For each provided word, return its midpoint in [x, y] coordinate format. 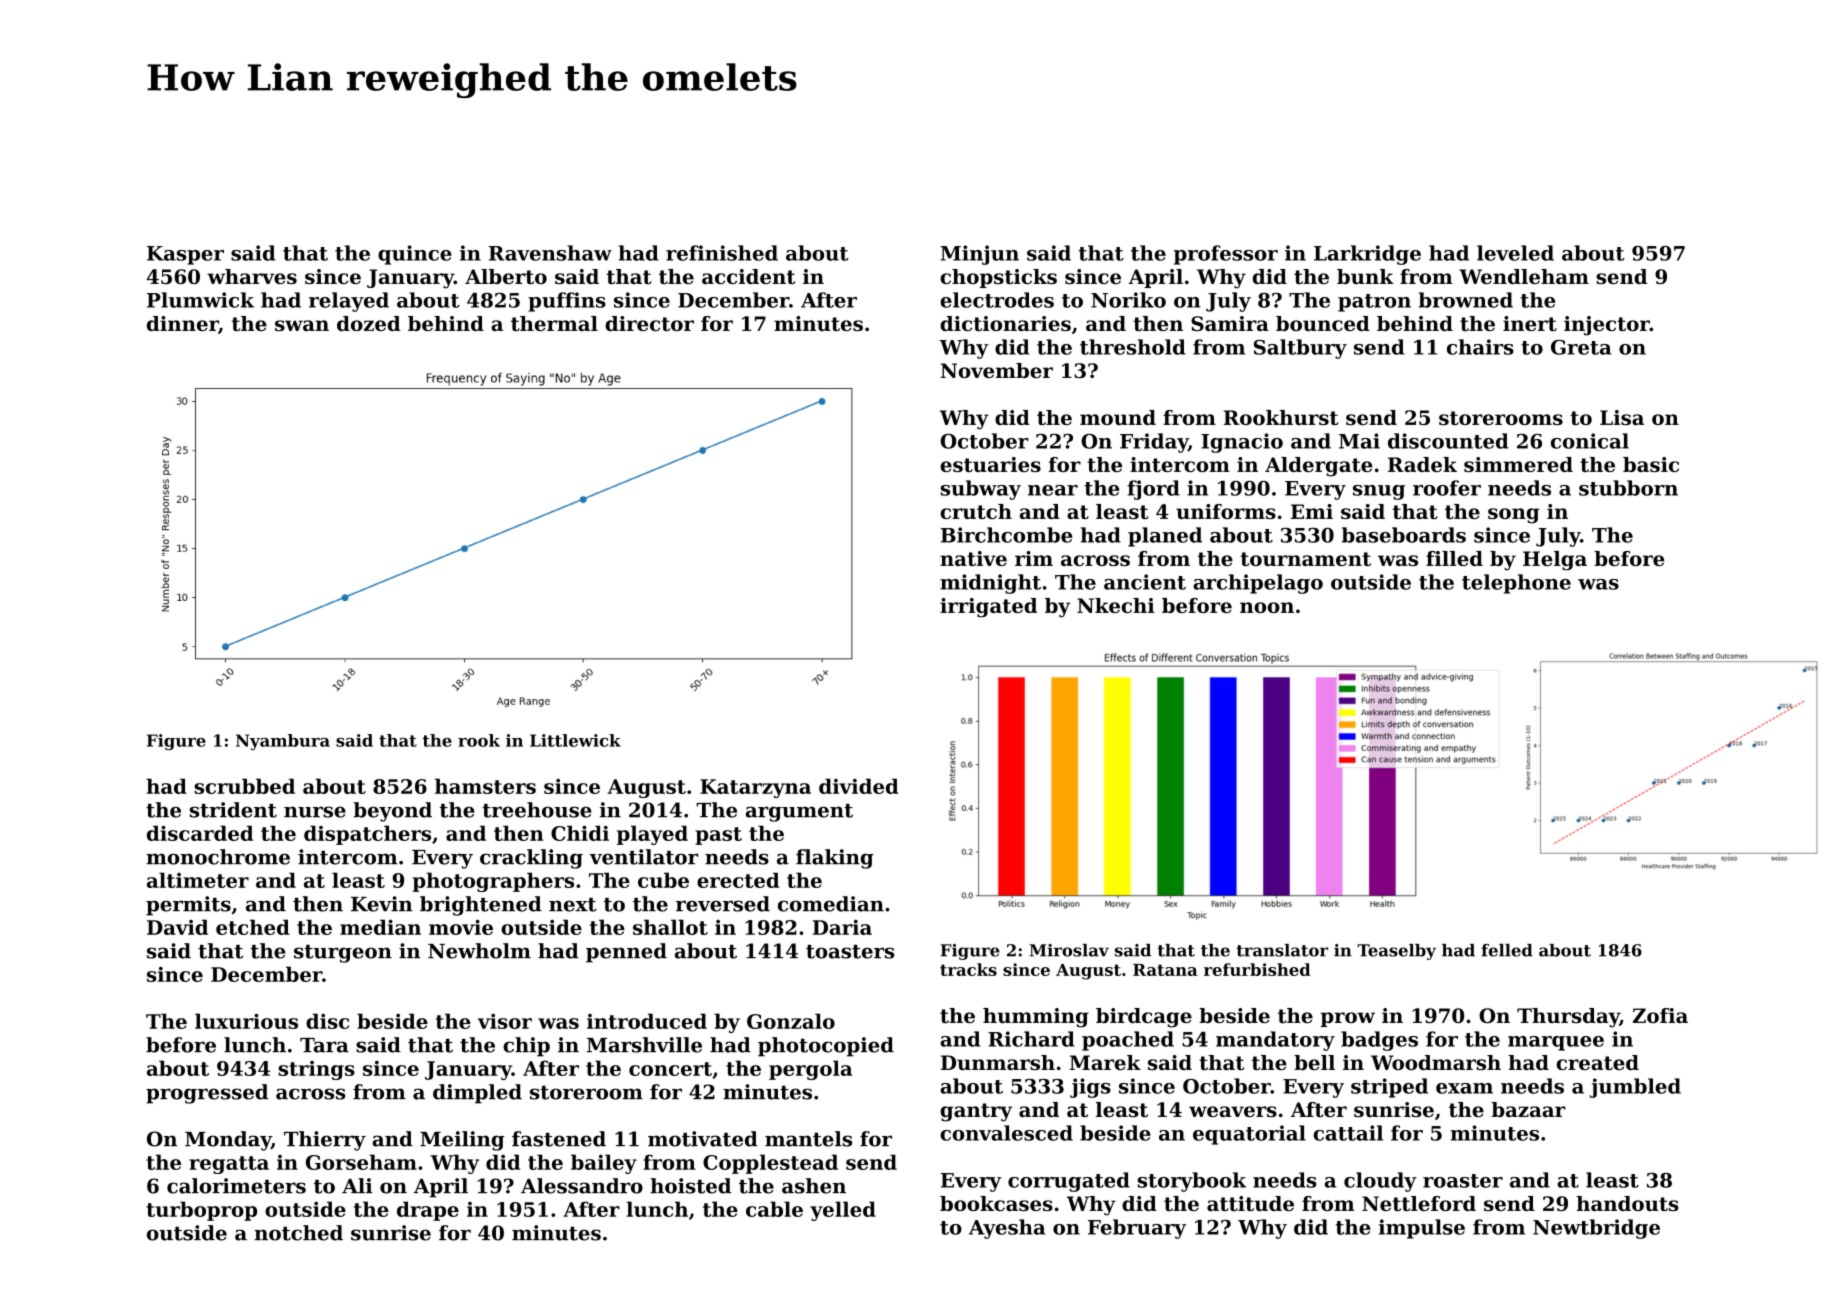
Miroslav [1069, 950]
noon [1267, 607]
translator [1282, 950]
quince [415, 255]
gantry [976, 1112]
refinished [722, 253]
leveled [1515, 253]
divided [859, 786]
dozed [369, 323]
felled [1507, 950]
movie [461, 927]
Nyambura [283, 742]
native [973, 558]
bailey [604, 1164]
